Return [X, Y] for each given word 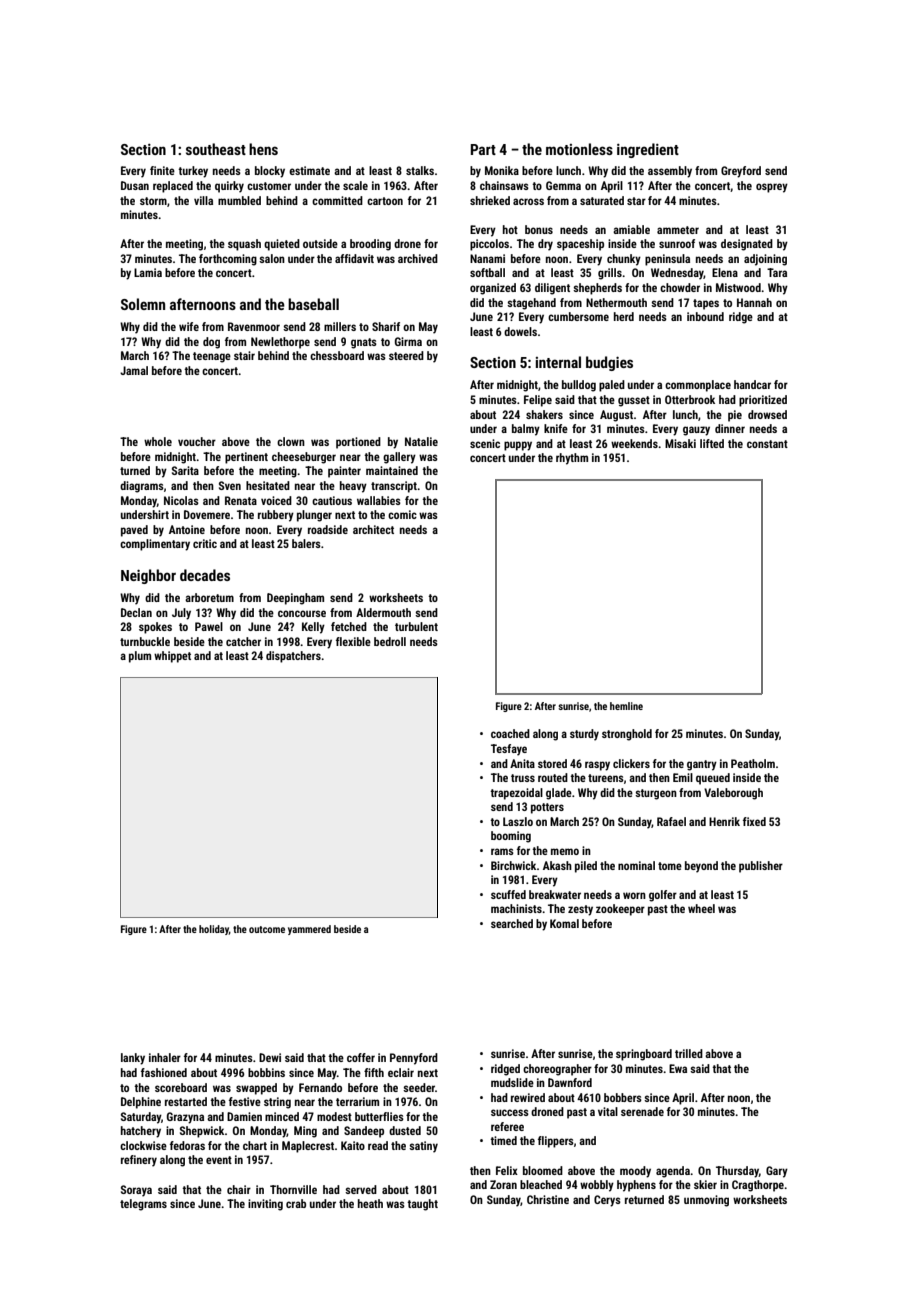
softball [487, 272]
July [181, 614]
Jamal [134, 370]
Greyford [741, 172]
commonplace [698, 386]
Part [483, 149]
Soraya [136, 1191]
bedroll [390, 641]
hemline [626, 706]
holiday [214, 930]
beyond [701, 867]
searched [512, 923]
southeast [216, 149]
